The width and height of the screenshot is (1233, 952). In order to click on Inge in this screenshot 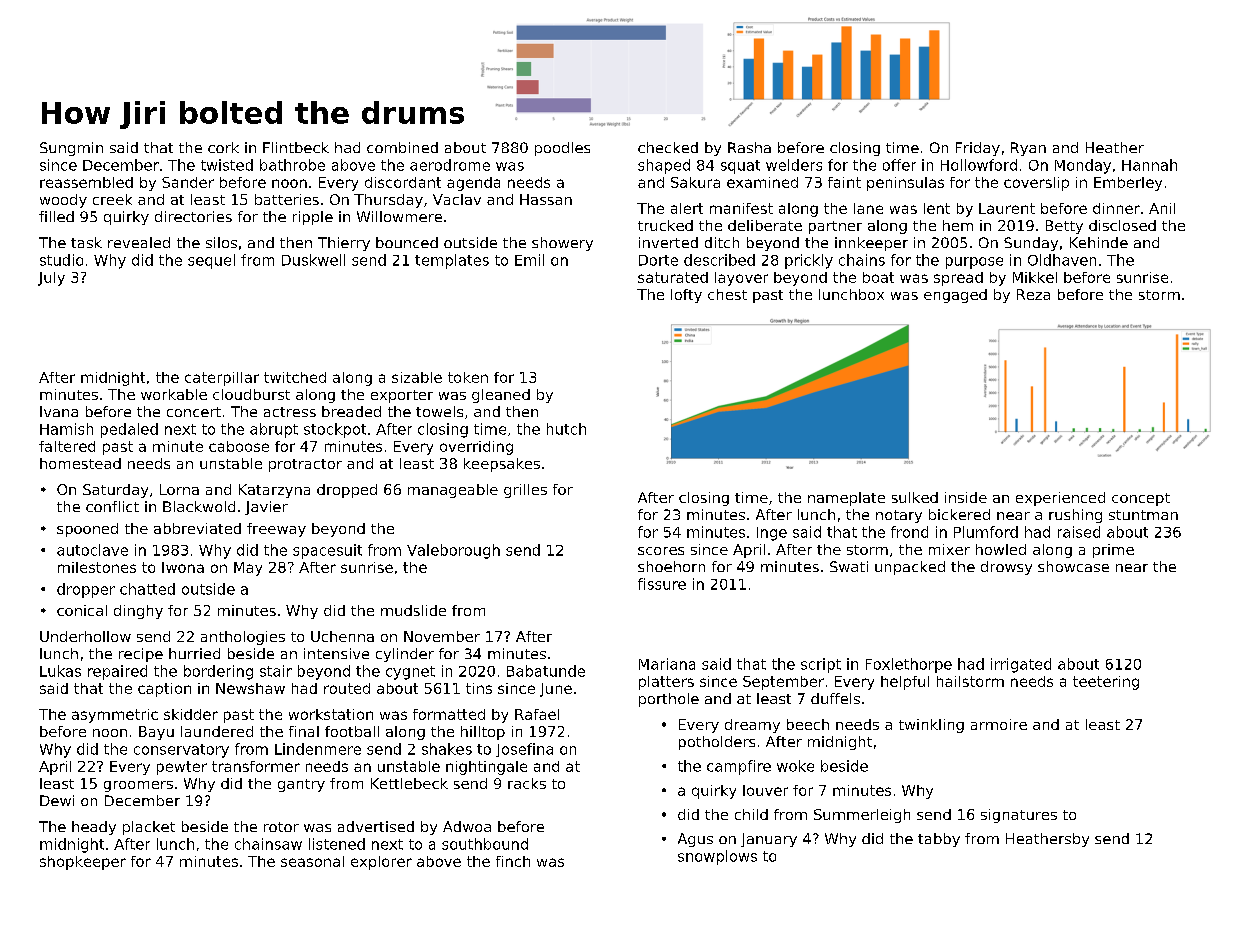, I will do `click(772, 534)`.
